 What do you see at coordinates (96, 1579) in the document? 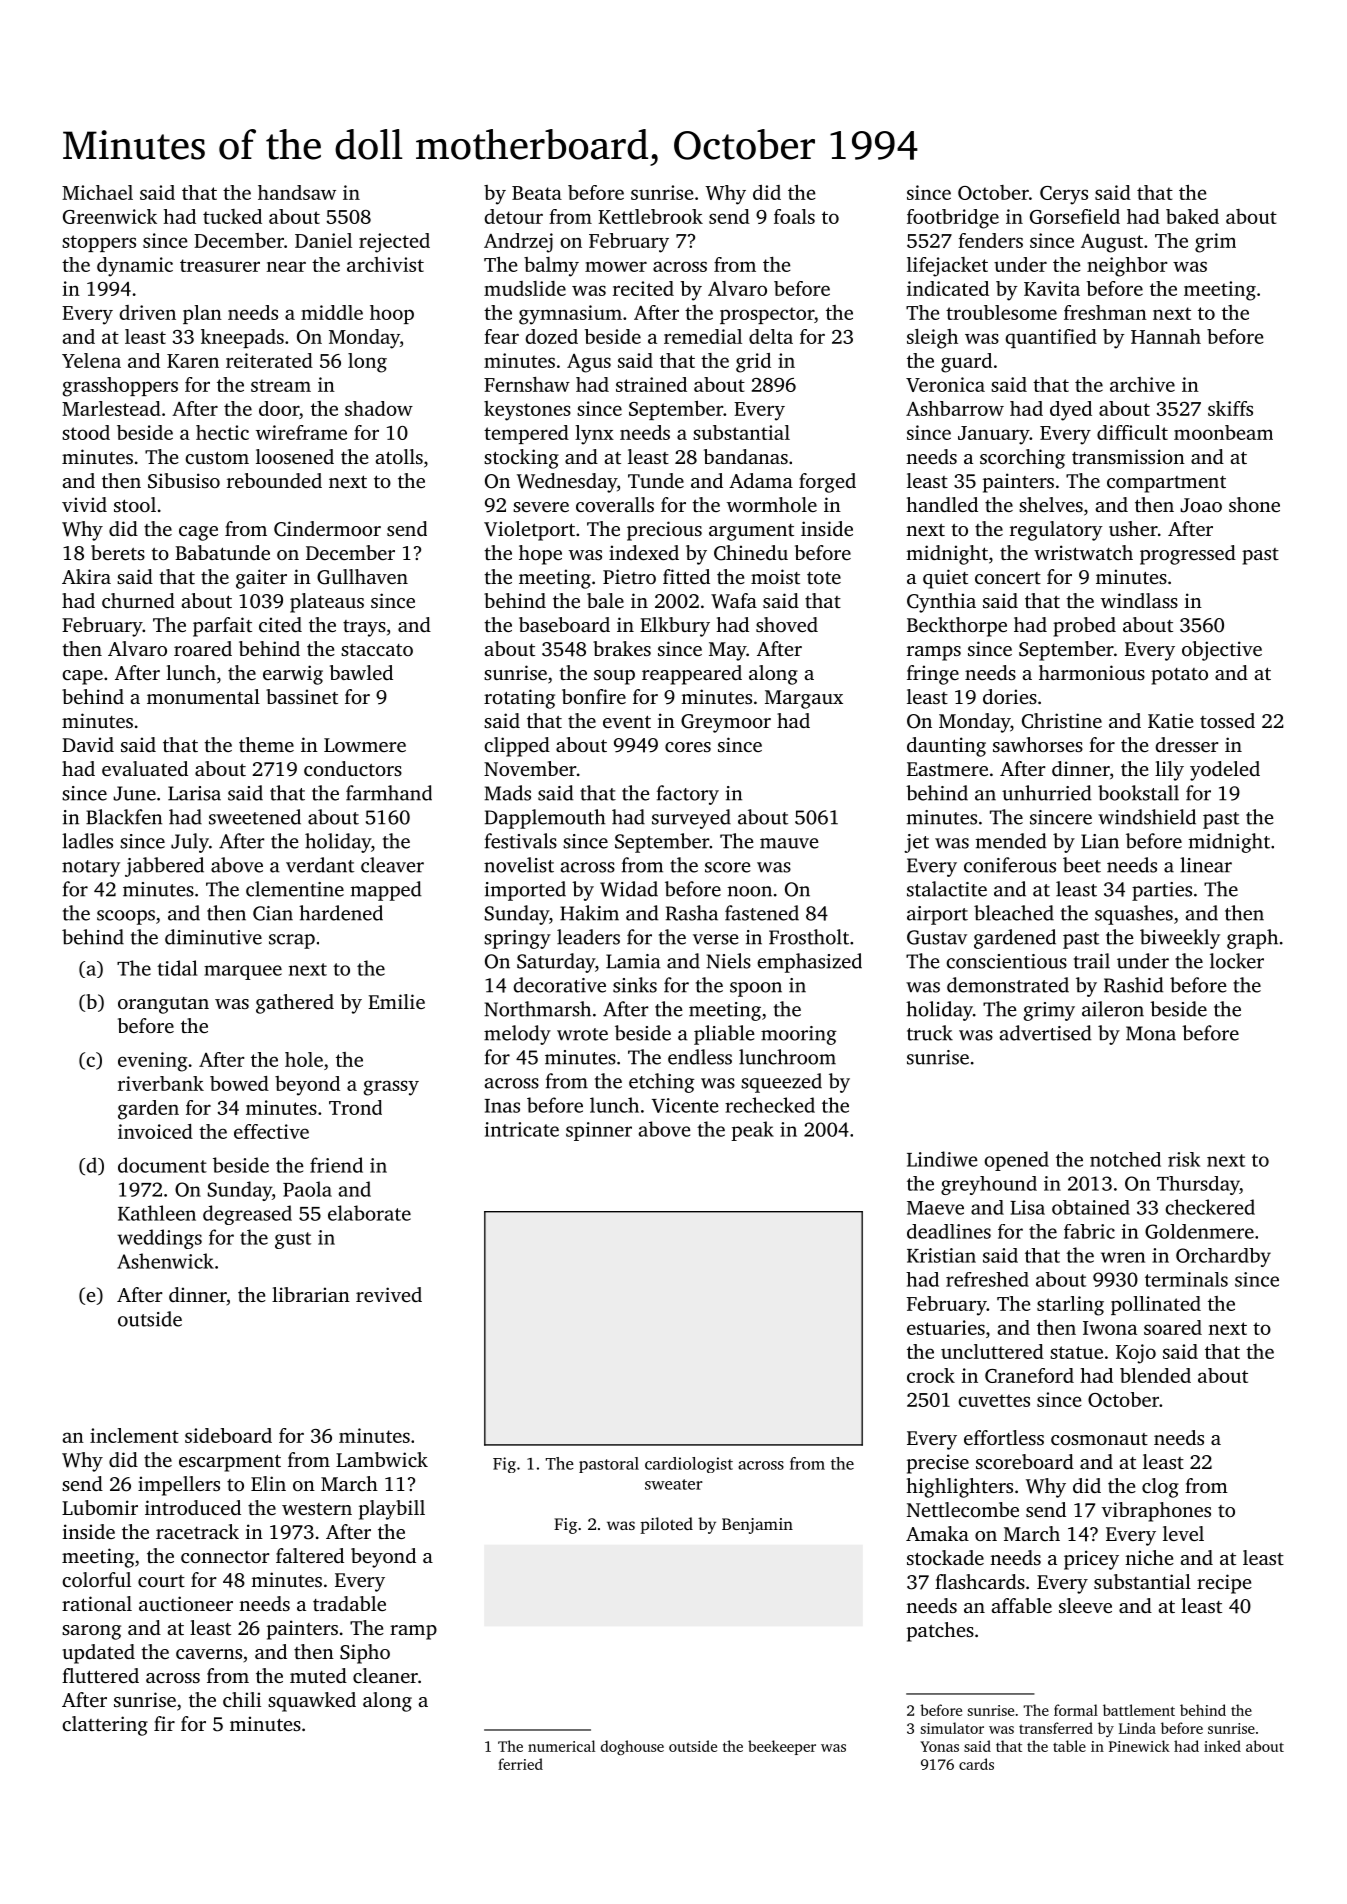
I see `colorful` at bounding box center [96, 1579].
